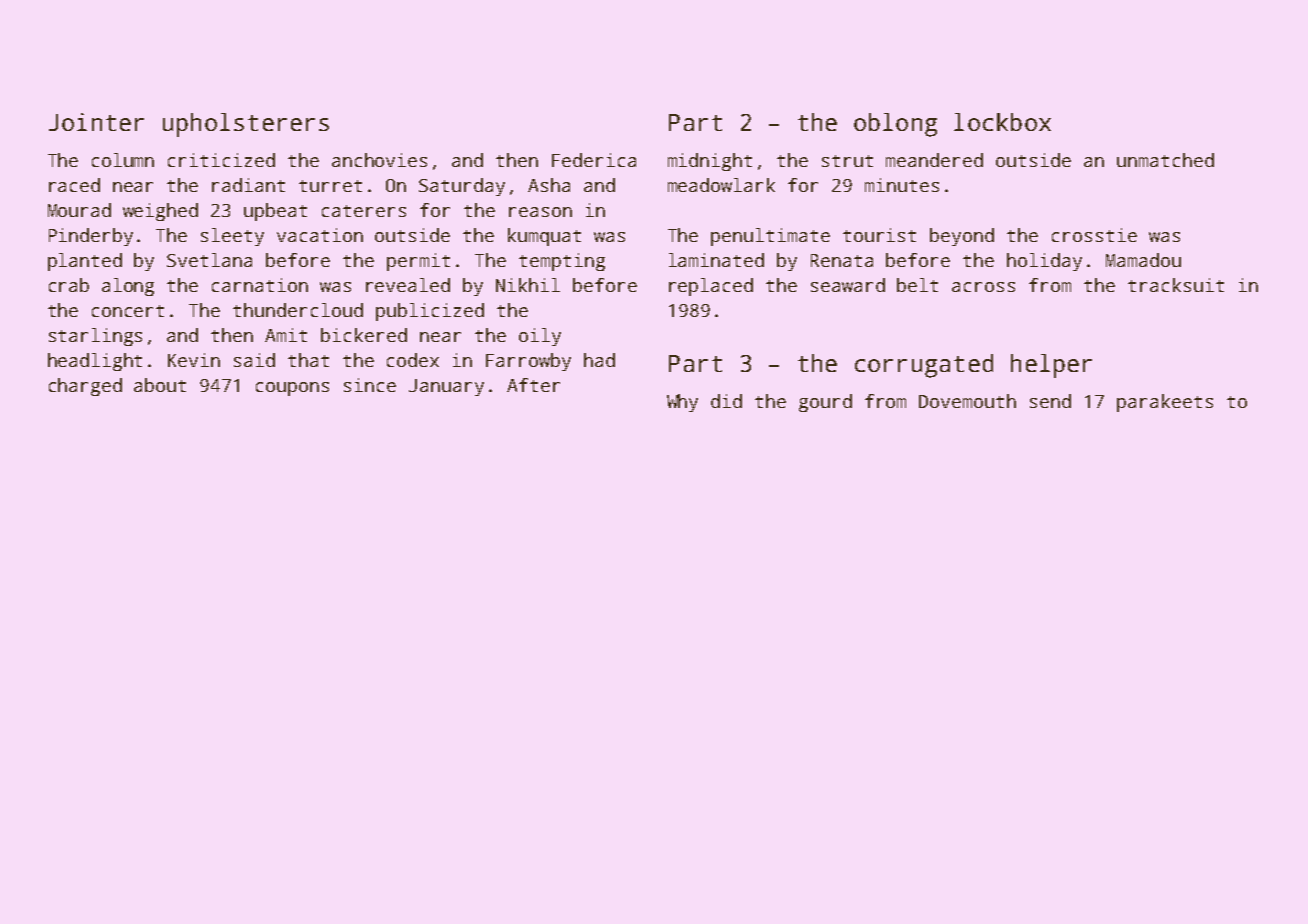 This screenshot has width=1308, height=924. I want to click on Federica, so click(594, 160).
